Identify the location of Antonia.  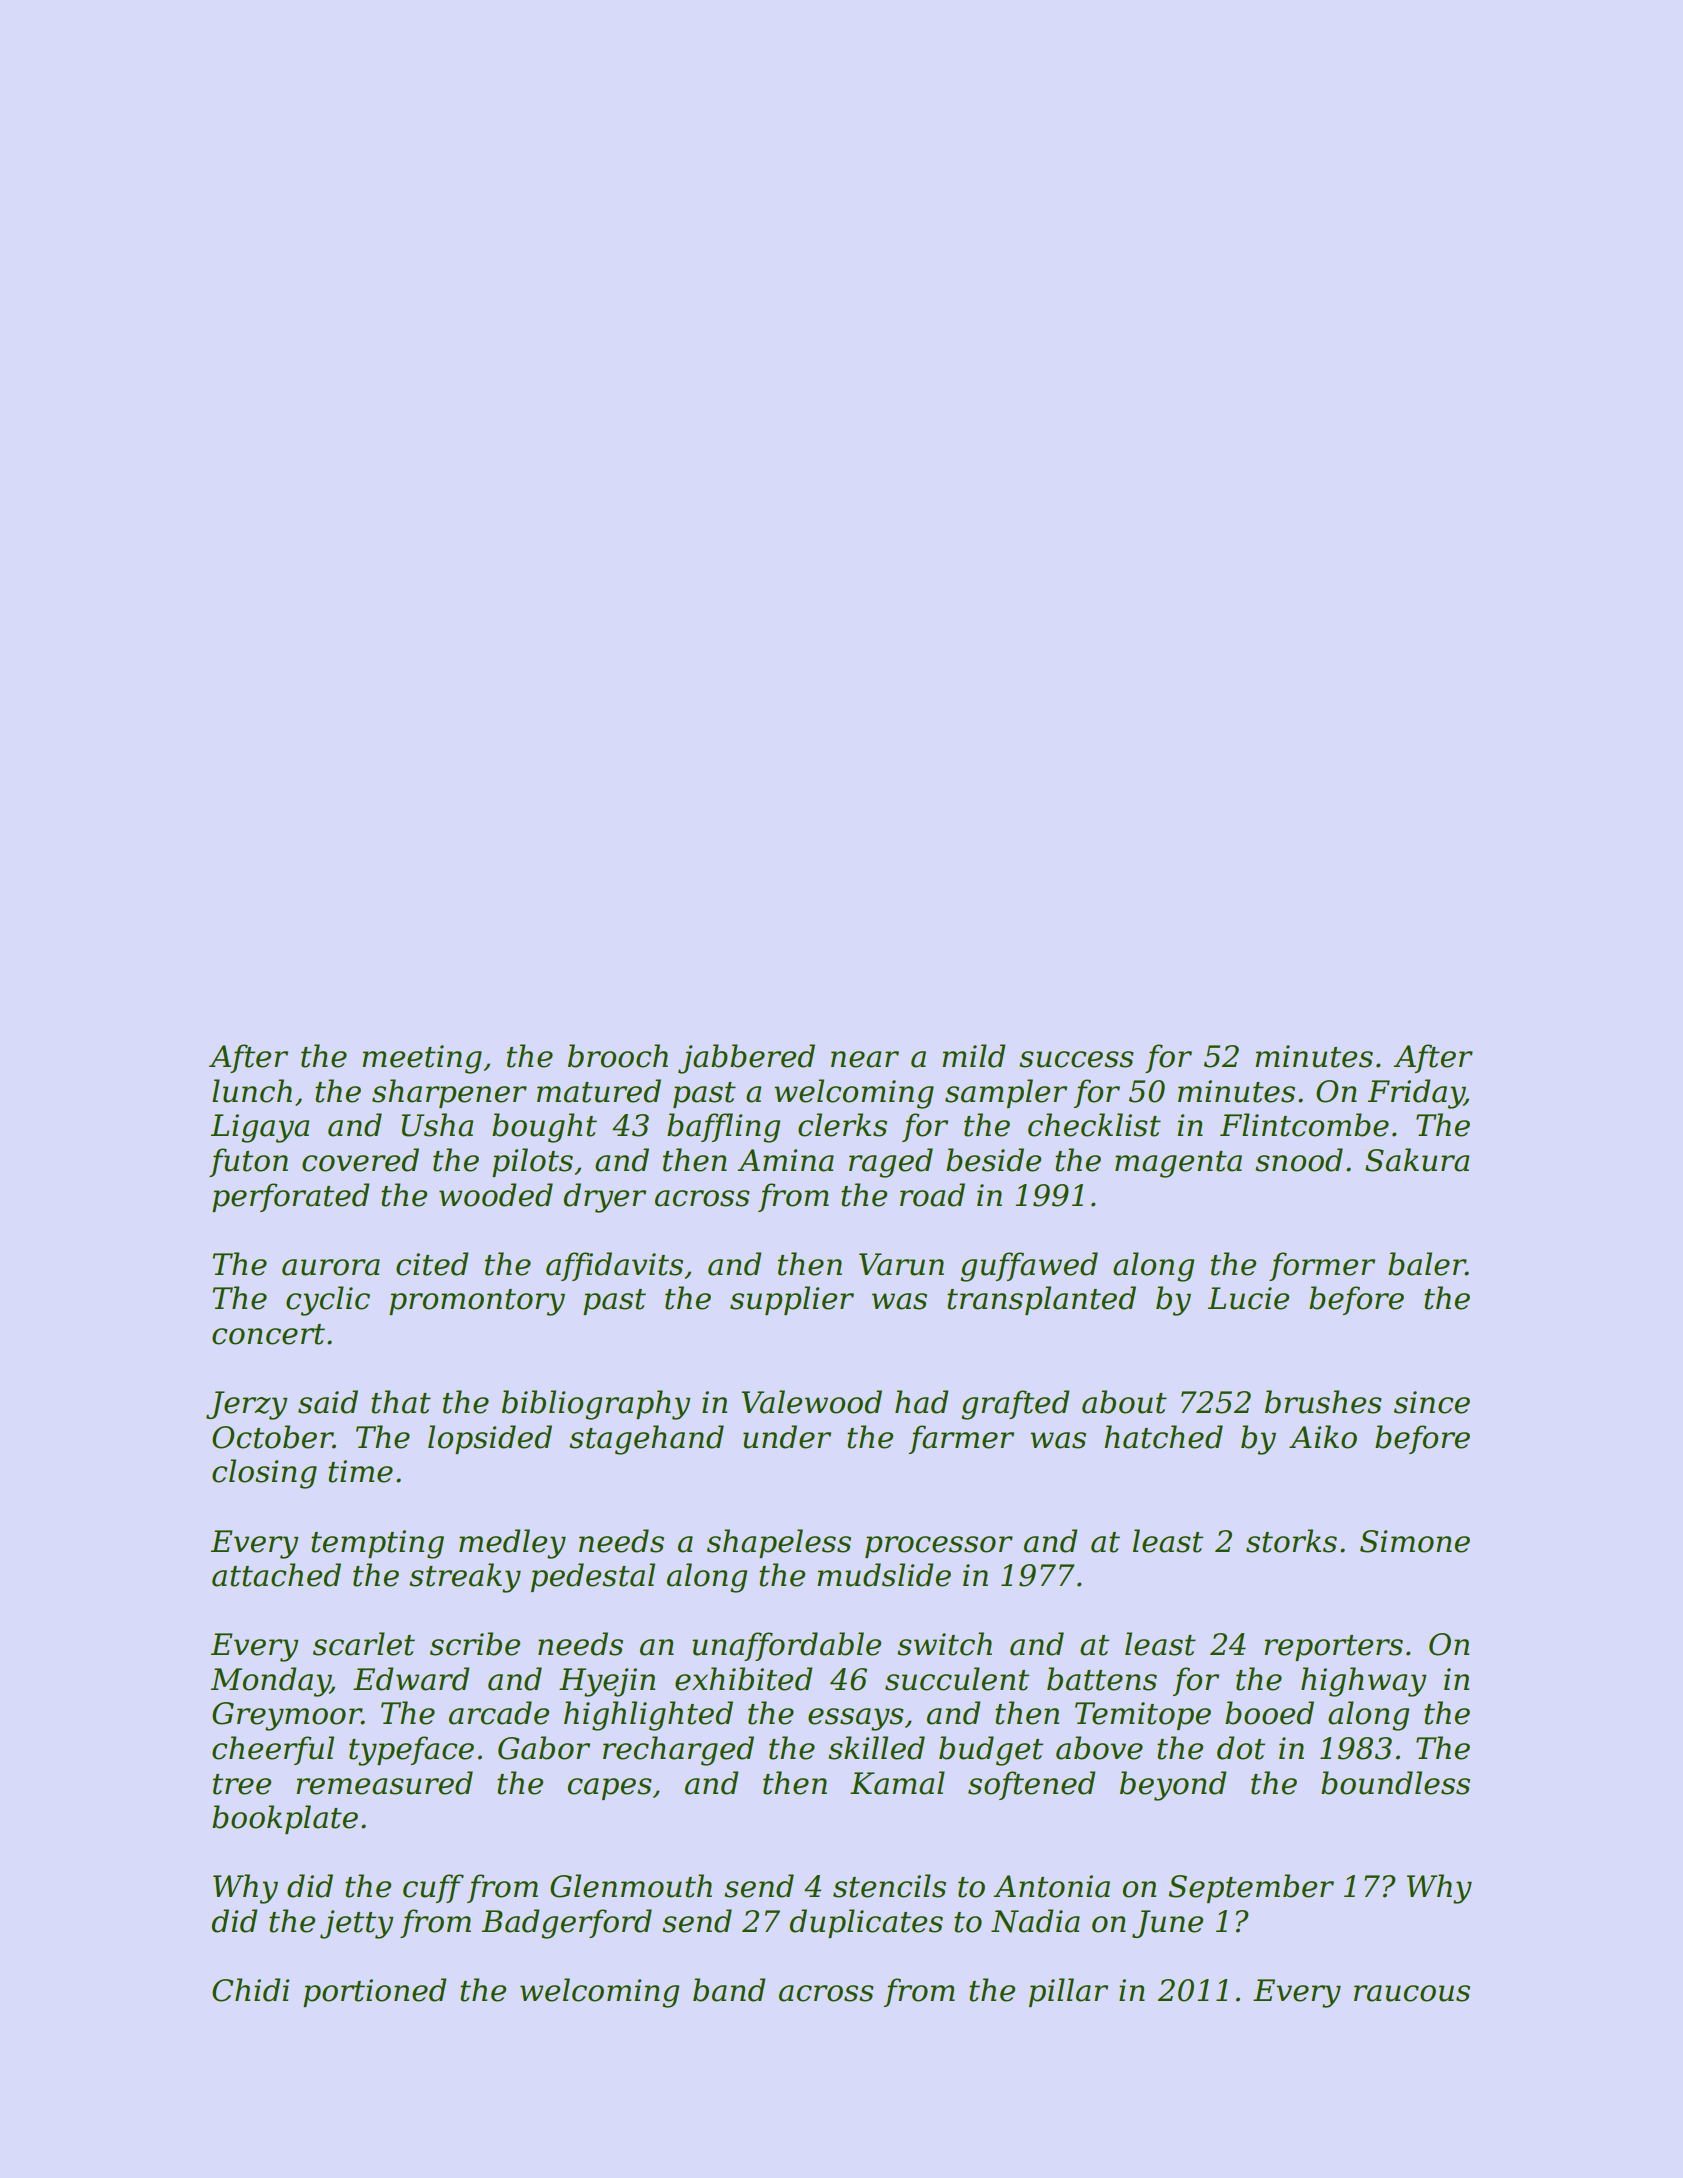
(1051, 1886).
